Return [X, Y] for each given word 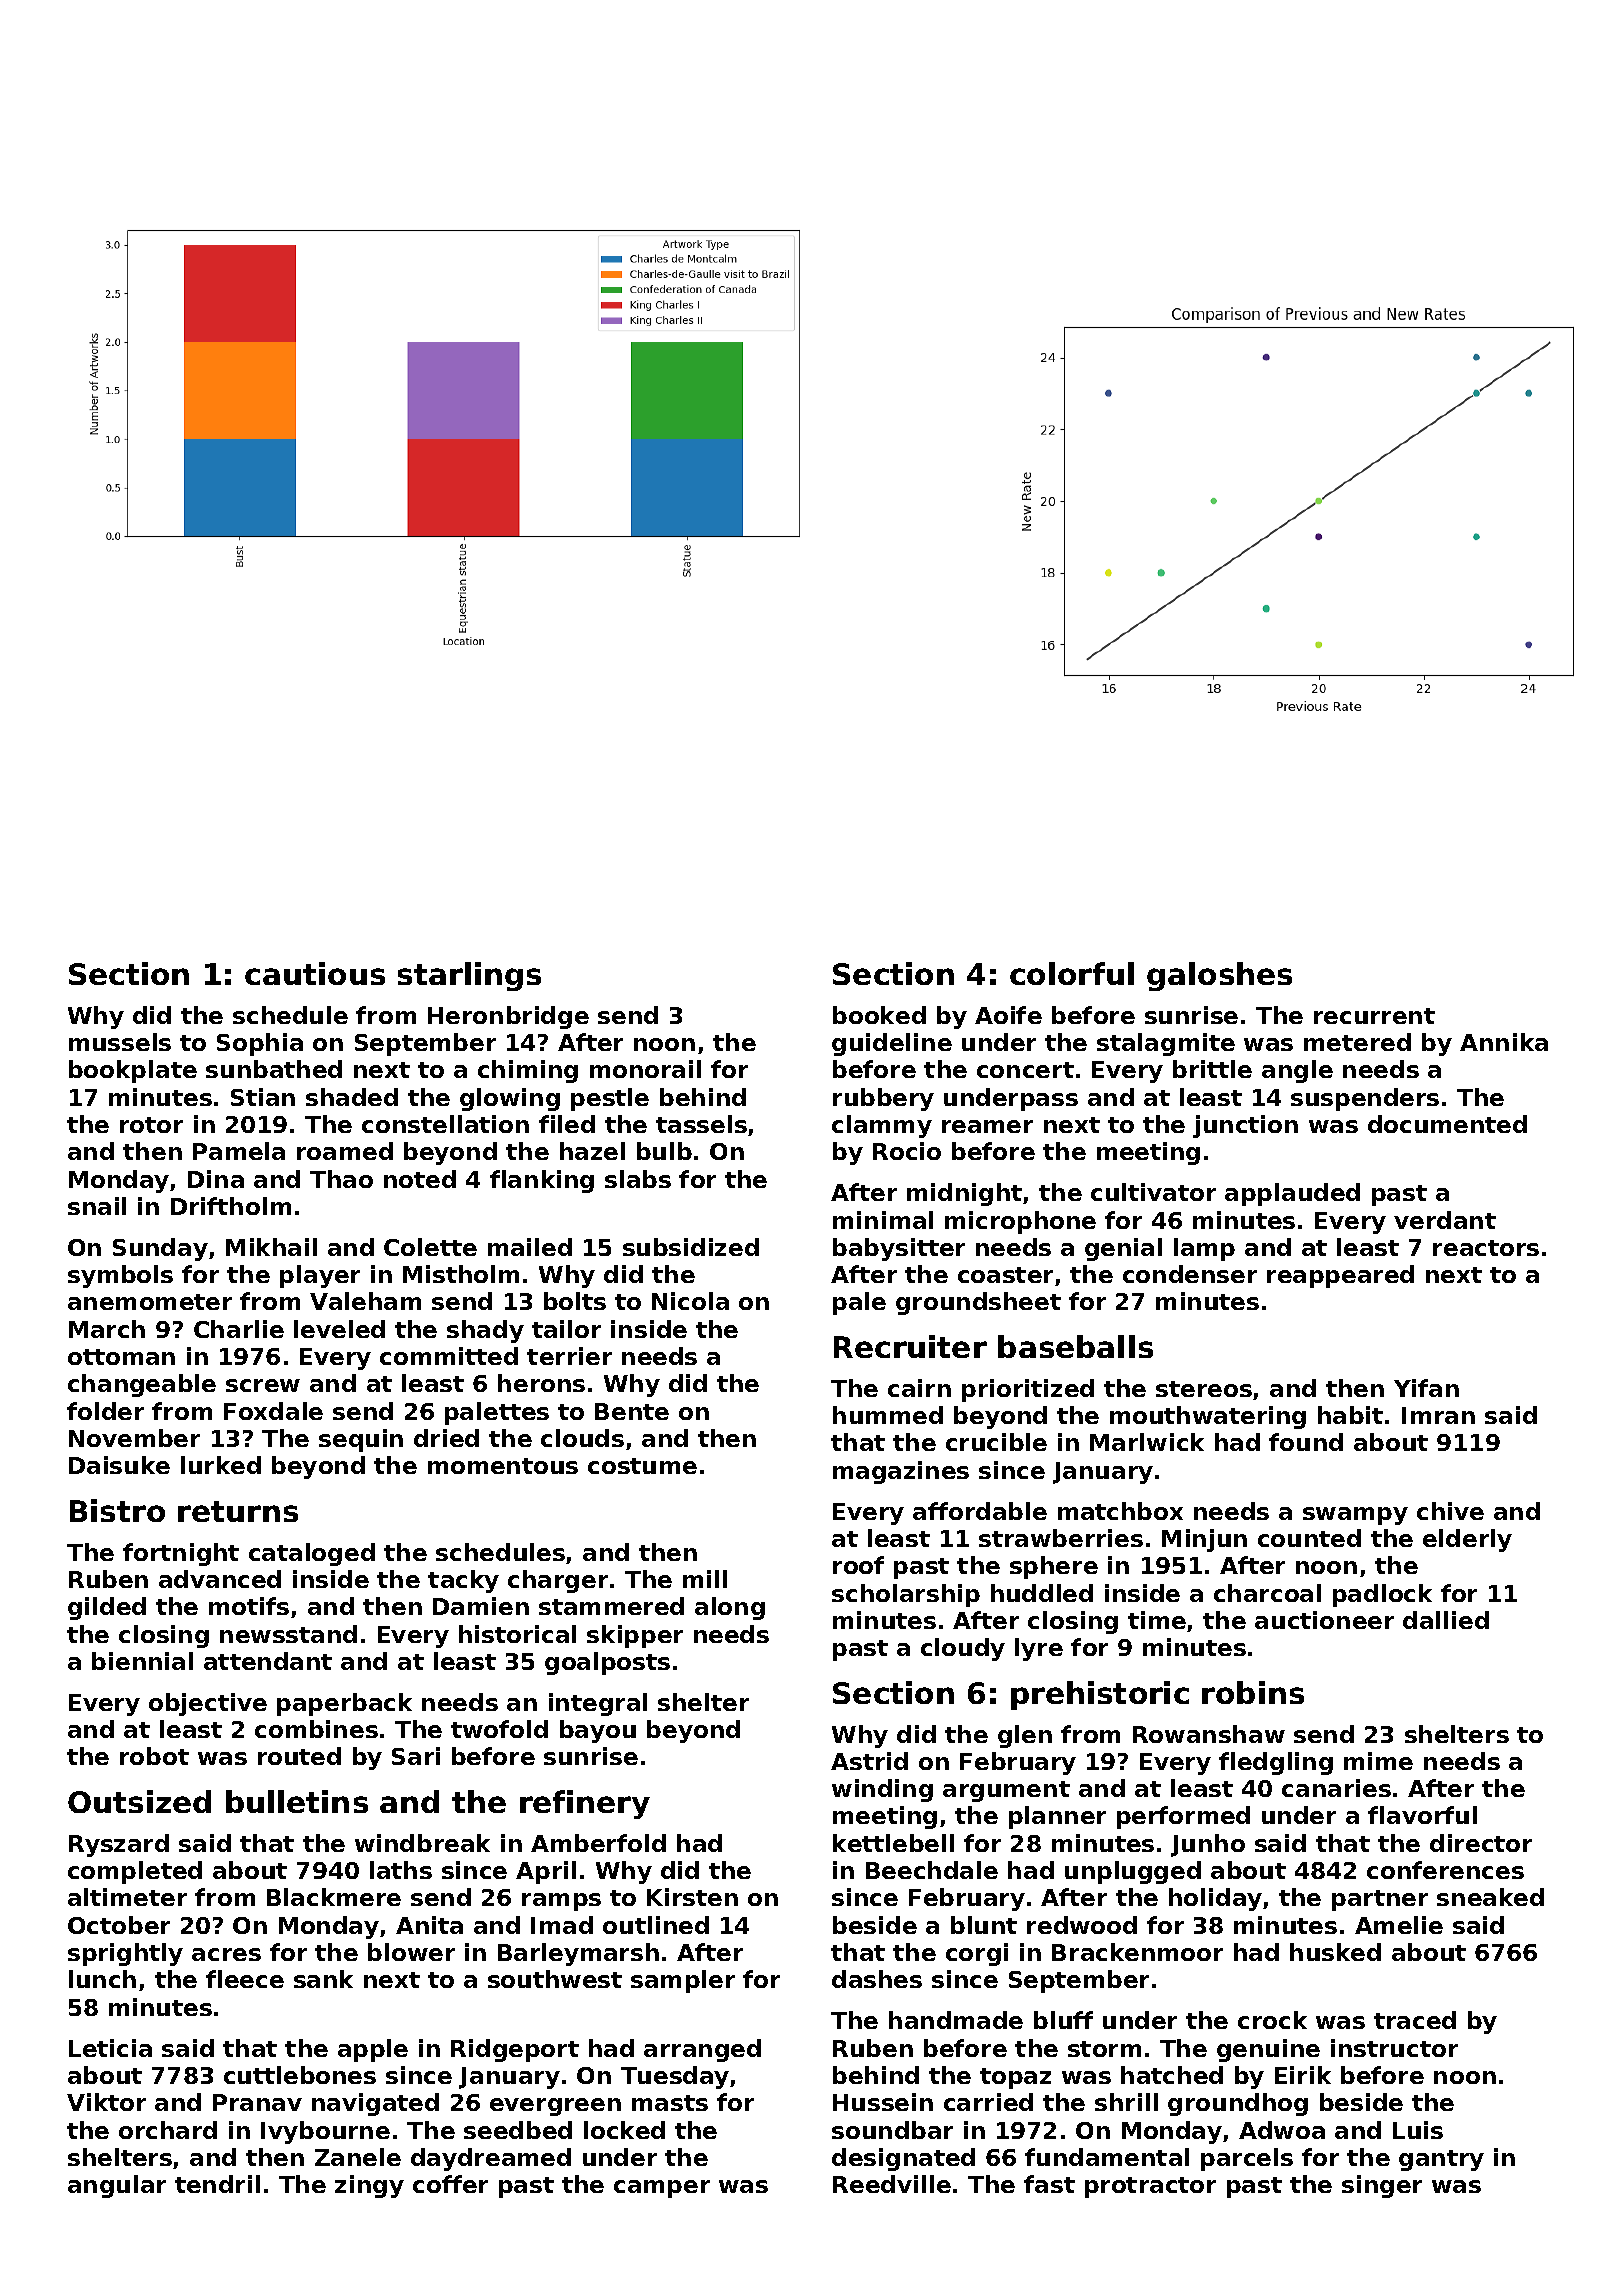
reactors [1486, 1248]
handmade [956, 2020]
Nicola [690, 1301]
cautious [315, 973]
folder [105, 1411]
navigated [375, 2104]
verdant [1445, 1220]
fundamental [1107, 2157]
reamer [987, 1126]
